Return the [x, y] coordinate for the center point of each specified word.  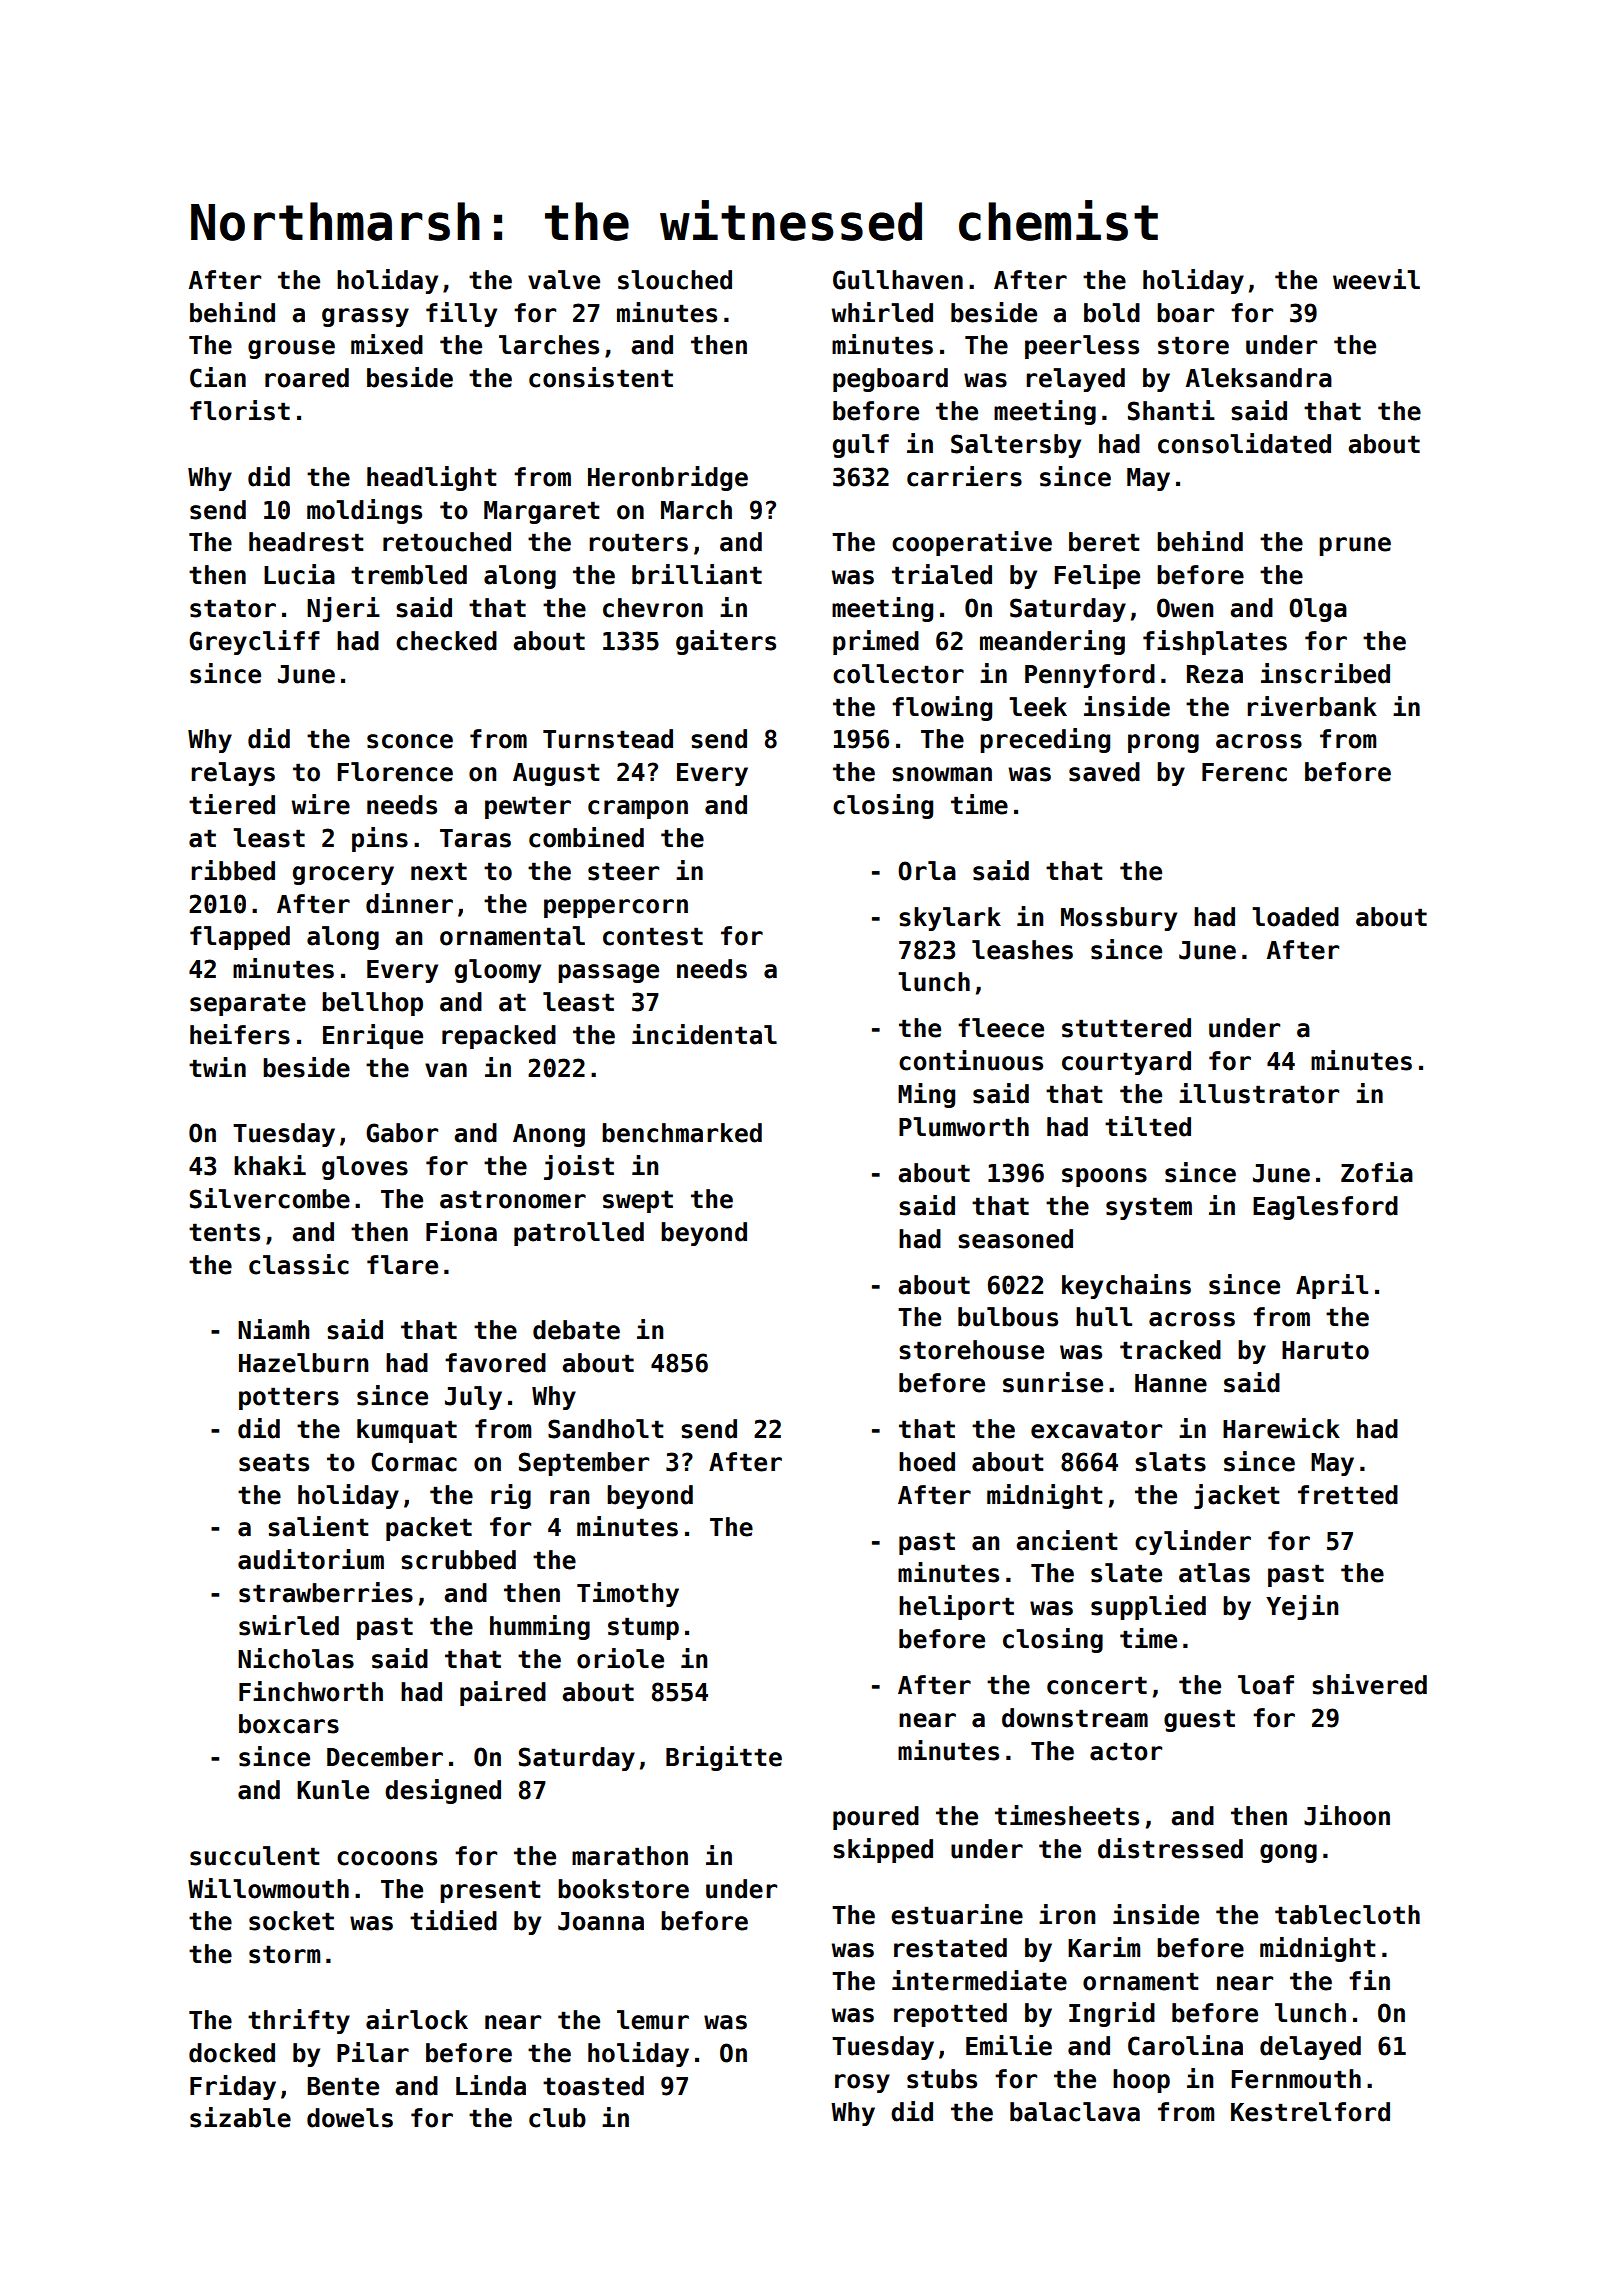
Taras [475, 838]
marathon [630, 1856]
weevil [1376, 279]
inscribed [1325, 673]
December [385, 1757]
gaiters [726, 642]
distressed [1170, 1848]
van [446, 1070]
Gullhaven [898, 280]
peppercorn [616, 908]
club [557, 2118]
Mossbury [1119, 919]
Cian [218, 377]
